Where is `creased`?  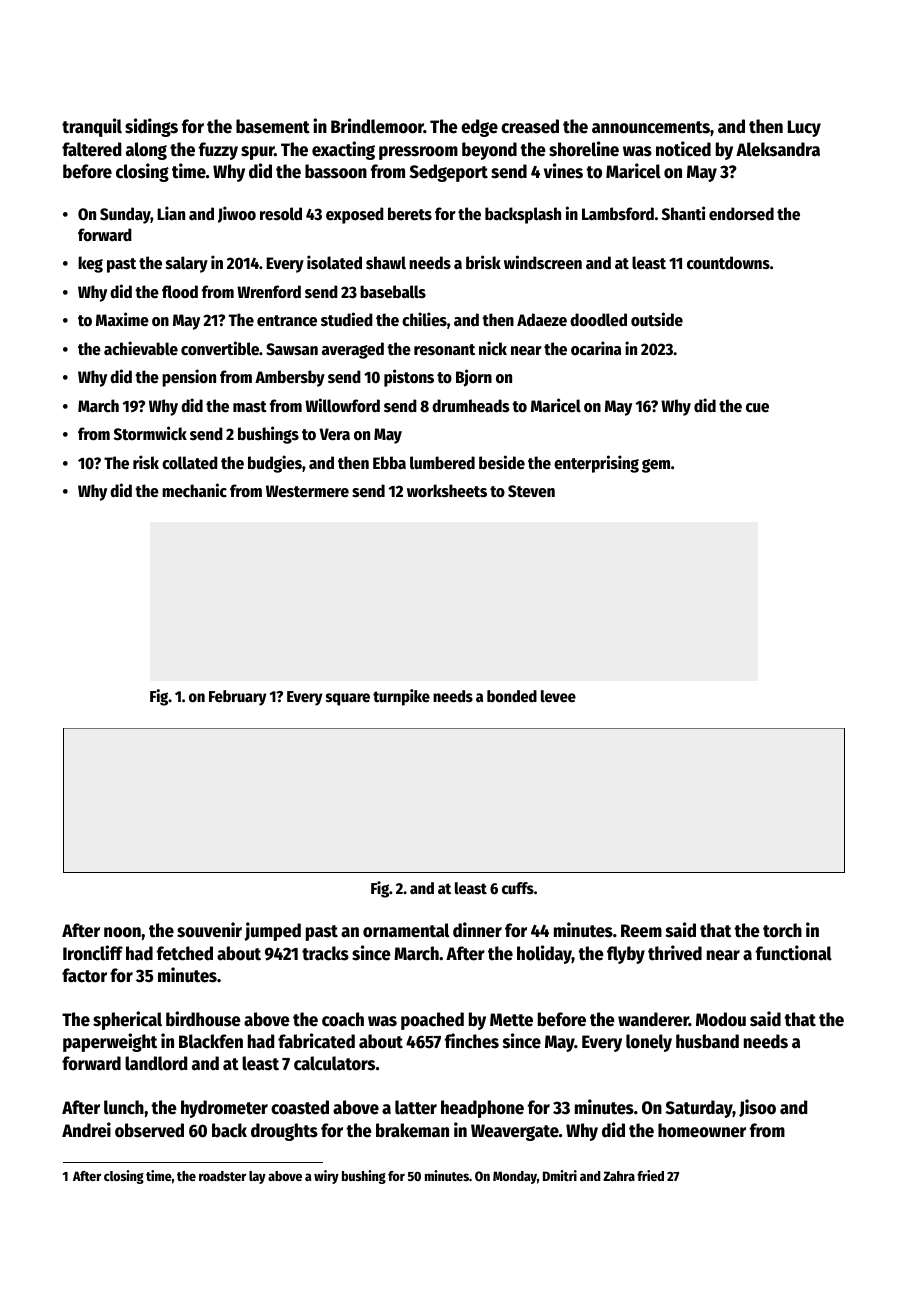
creased is located at coordinates (530, 126).
